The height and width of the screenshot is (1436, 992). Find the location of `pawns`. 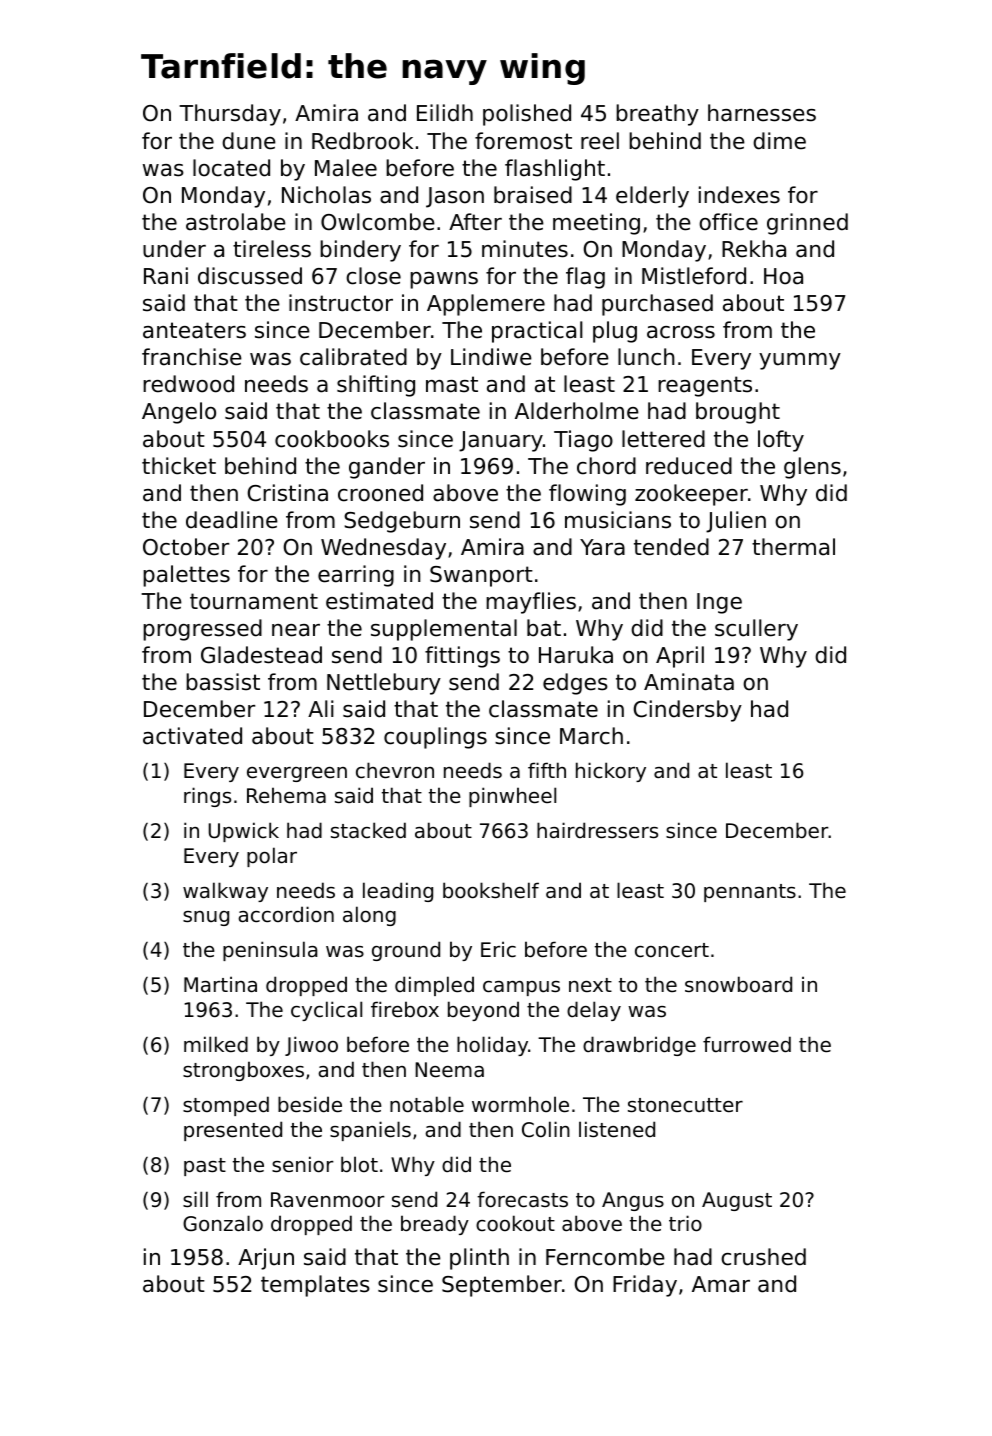

pawns is located at coordinates (444, 280).
